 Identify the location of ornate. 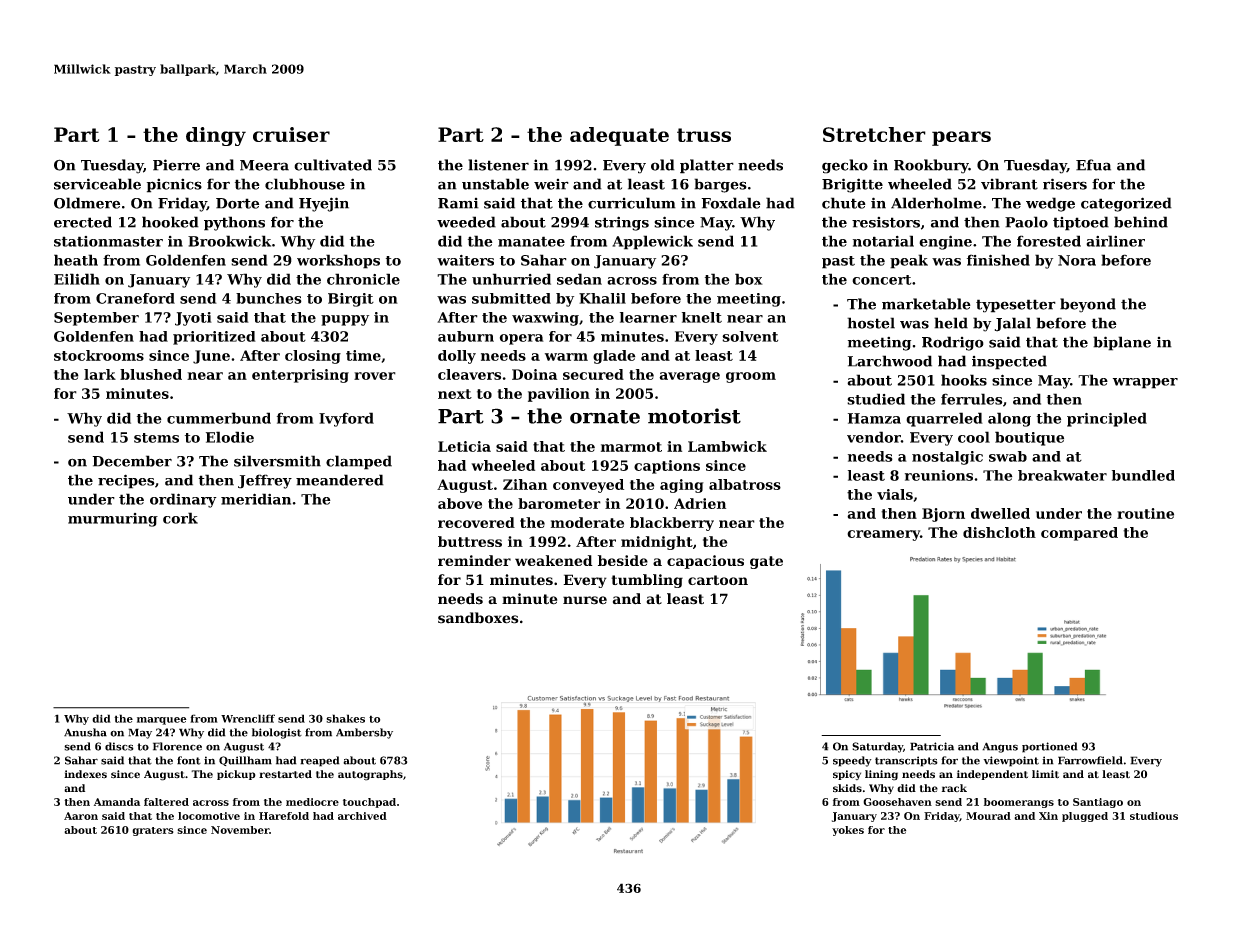
(605, 417).
